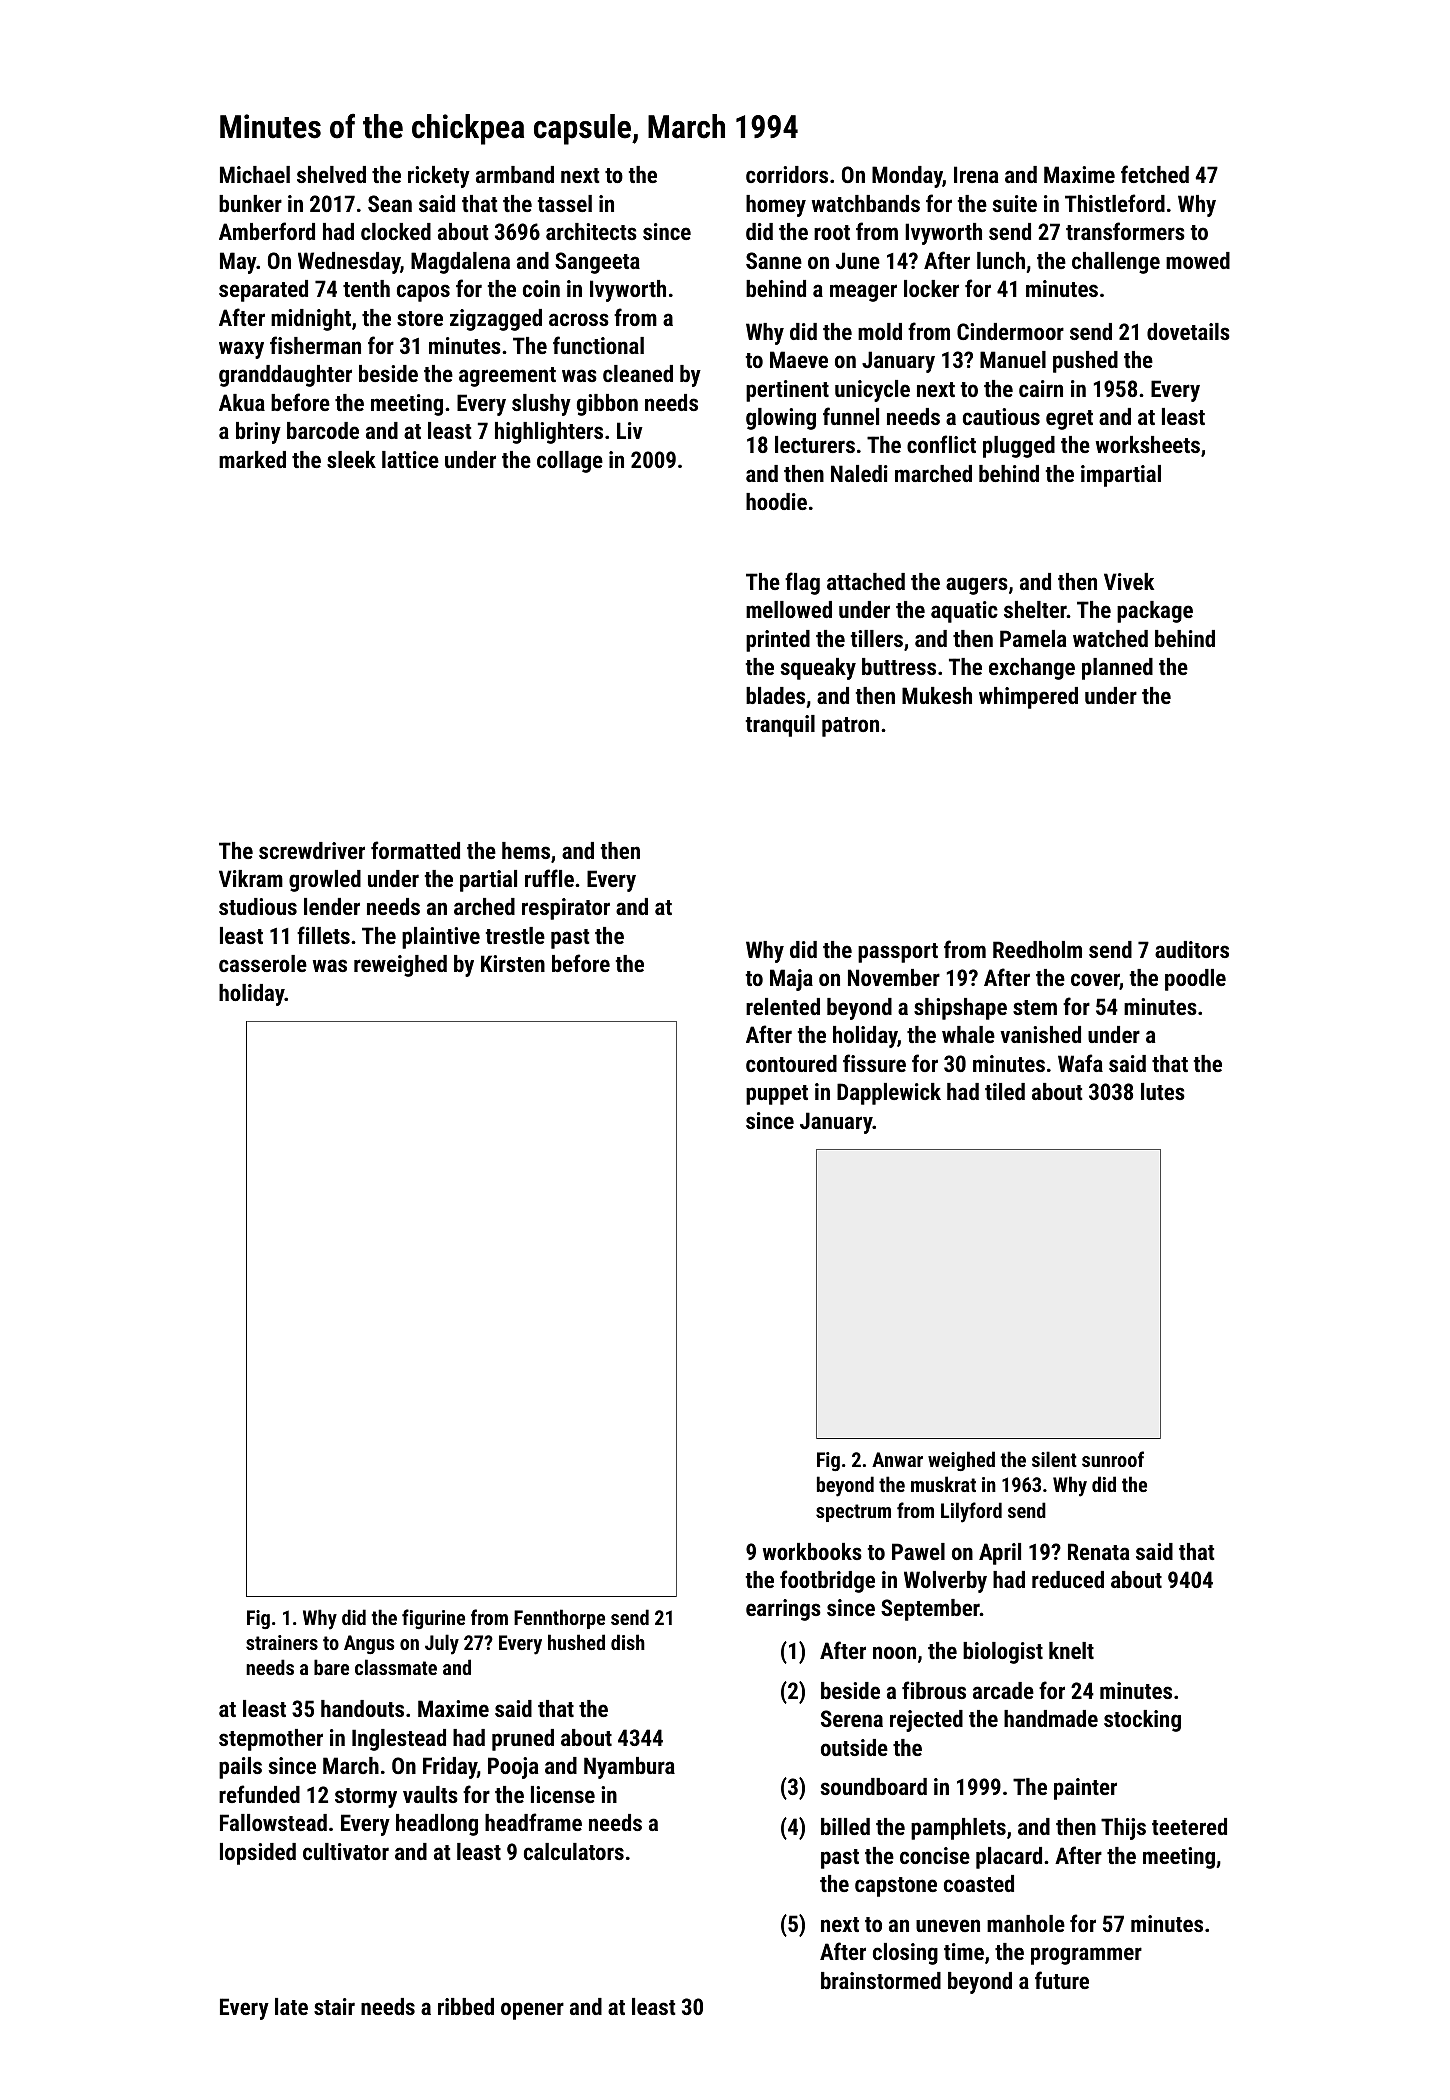 The height and width of the screenshot is (2100, 1450). Describe the element at coordinates (812, 1551) in the screenshot. I see `workbooks` at that location.
